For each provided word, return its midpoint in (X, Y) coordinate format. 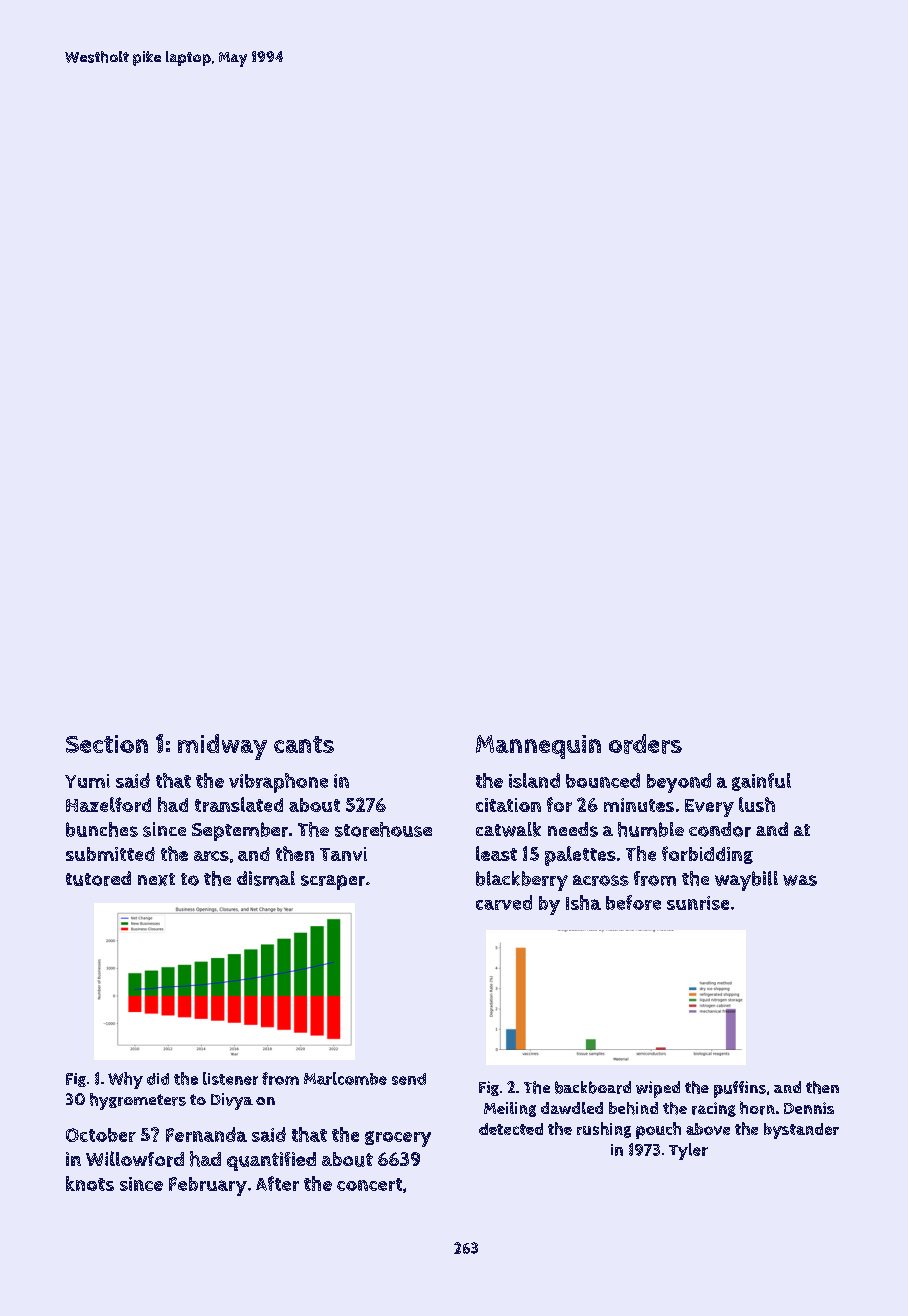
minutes (639, 805)
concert (369, 1184)
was (800, 880)
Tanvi (343, 854)
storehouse (383, 829)
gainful (761, 782)
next (156, 879)
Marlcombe (345, 1078)
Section (107, 744)
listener (230, 1078)
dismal (266, 878)
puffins (740, 1089)
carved (504, 902)
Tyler (688, 1151)
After (277, 1183)
